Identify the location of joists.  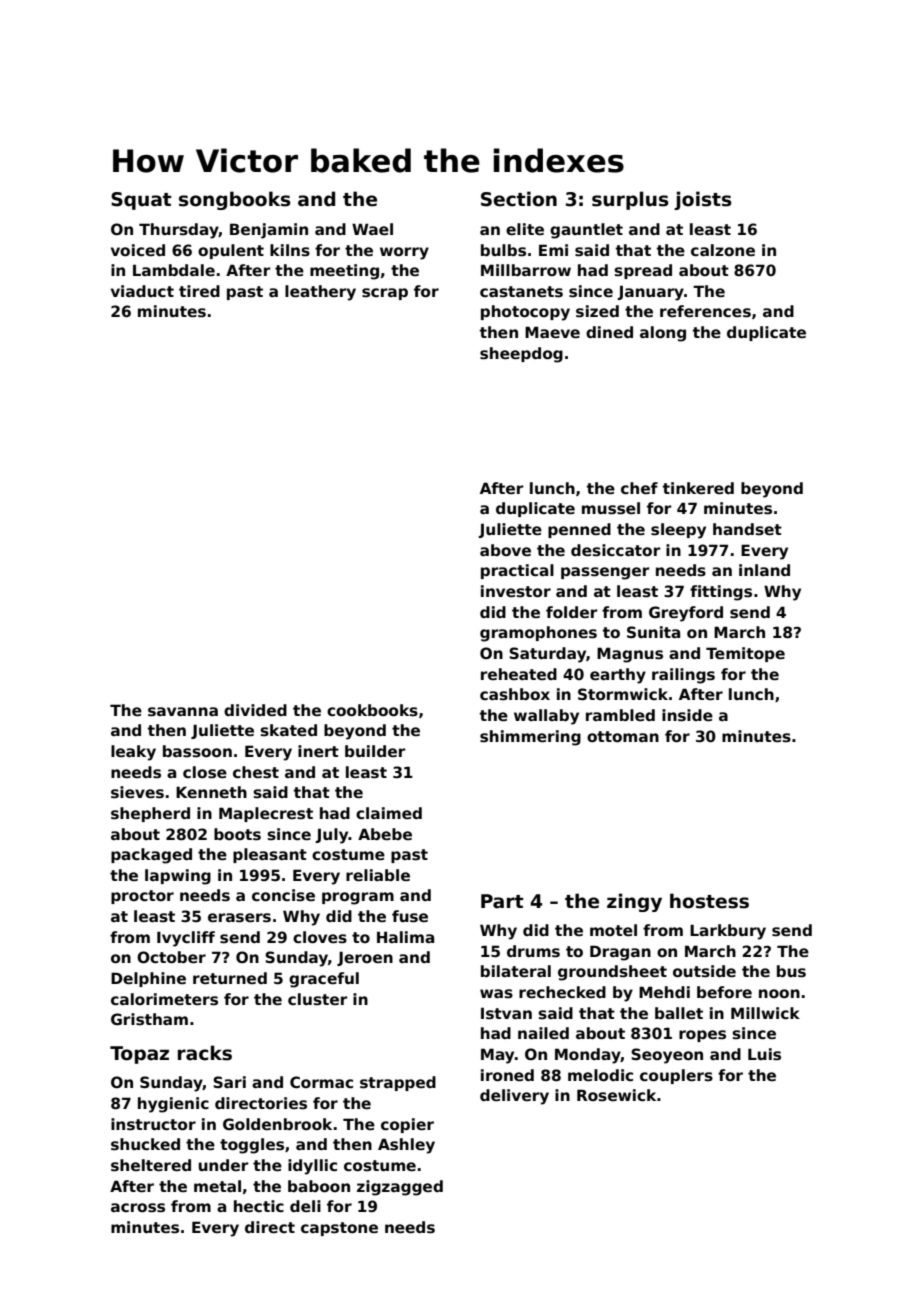
(703, 200).
